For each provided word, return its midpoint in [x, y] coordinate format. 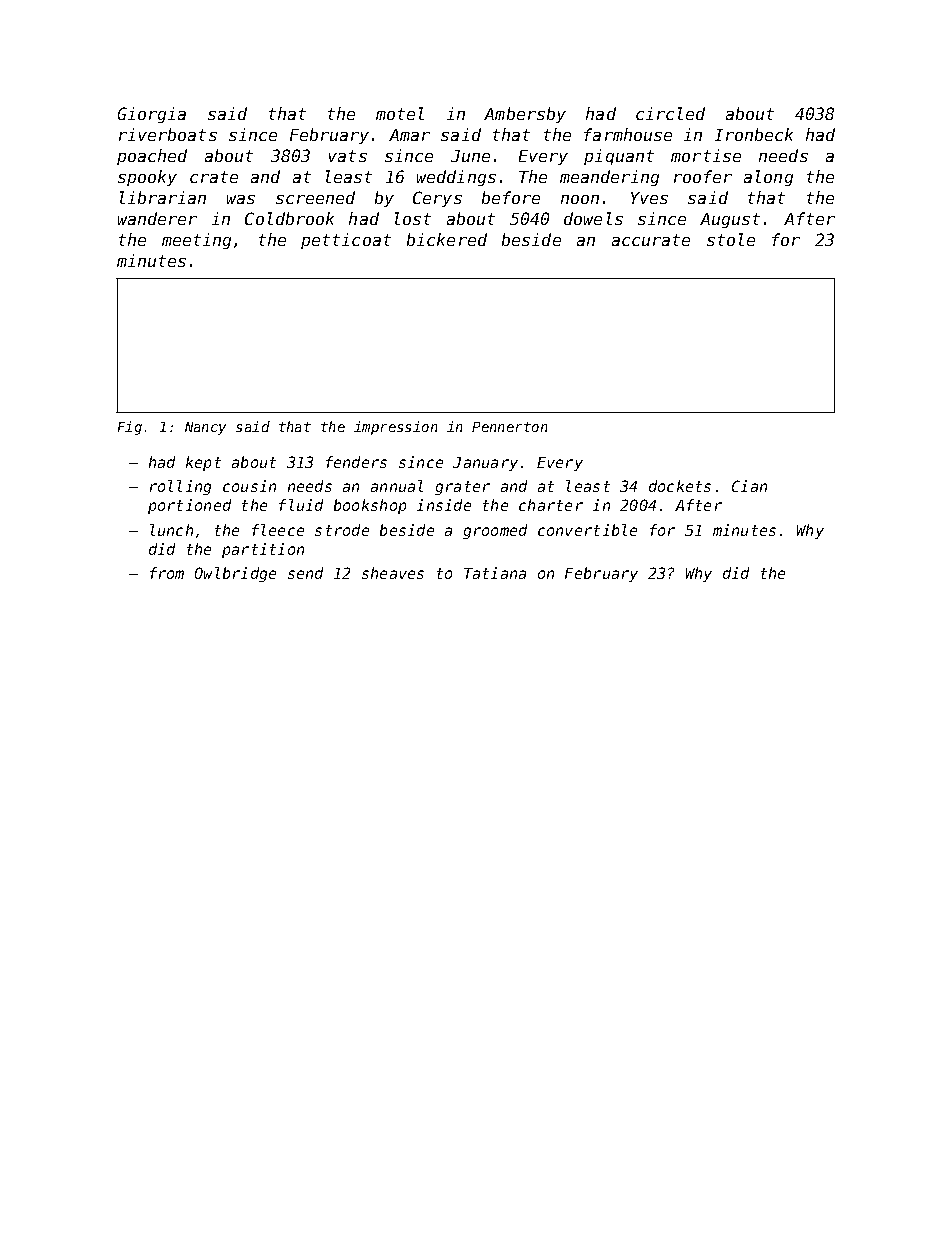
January [485, 464]
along [768, 178]
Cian [749, 486]
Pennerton [509, 427]
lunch [171, 530]
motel [400, 113]
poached [152, 157]
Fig [130, 428]
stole [731, 239]
